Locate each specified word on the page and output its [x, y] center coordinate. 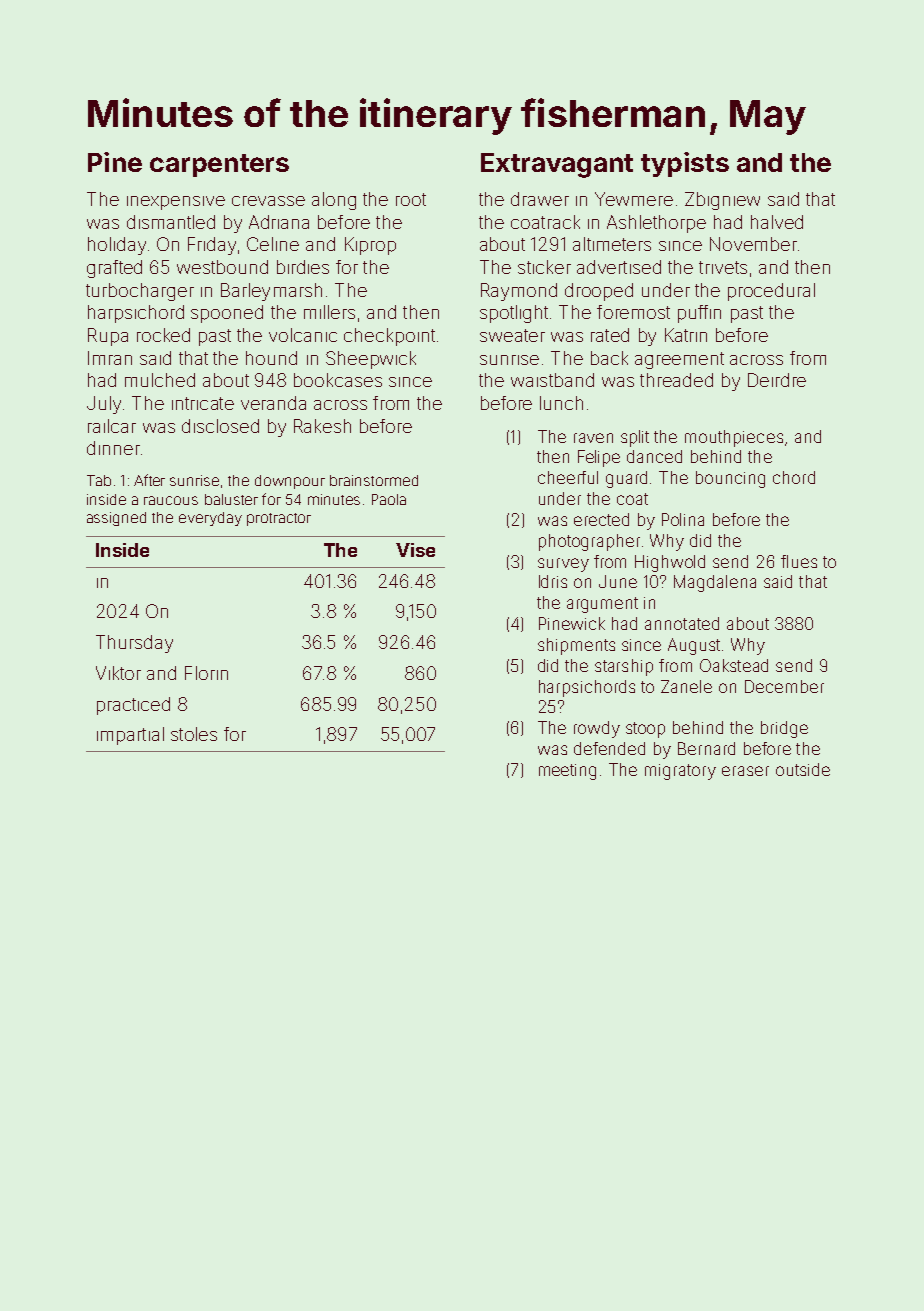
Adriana [279, 222]
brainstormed [374, 480]
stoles [194, 734]
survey [563, 565]
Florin [206, 673]
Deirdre [777, 380]
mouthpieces [734, 438]
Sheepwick [371, 360]
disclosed [220, 426]
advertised [619, 267]
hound [271, 358]
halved [777, 222]
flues [799, 561]
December [784, 686]
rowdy [597, 729]
